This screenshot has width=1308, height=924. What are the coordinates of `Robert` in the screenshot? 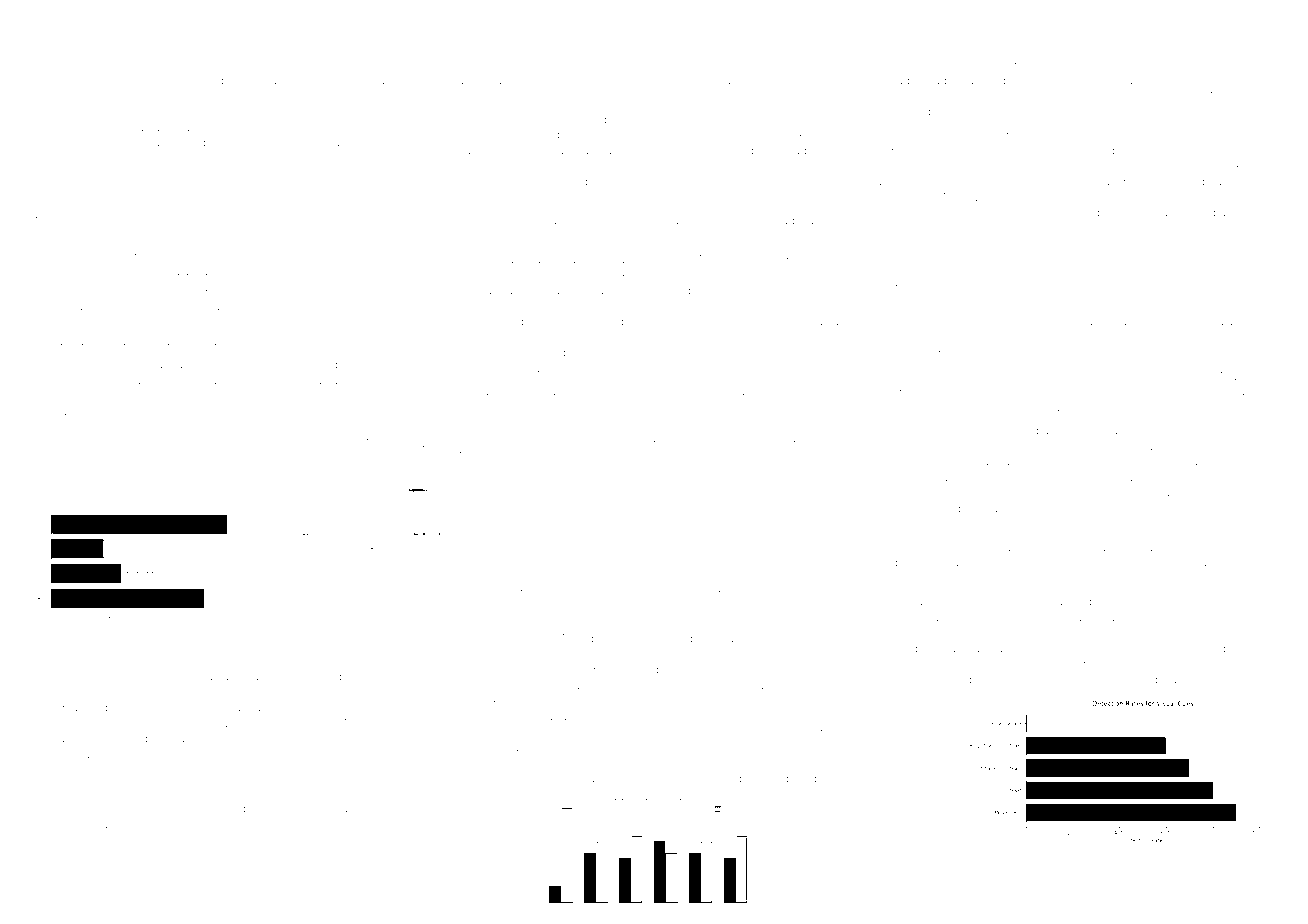 It's located at (207, 865).
